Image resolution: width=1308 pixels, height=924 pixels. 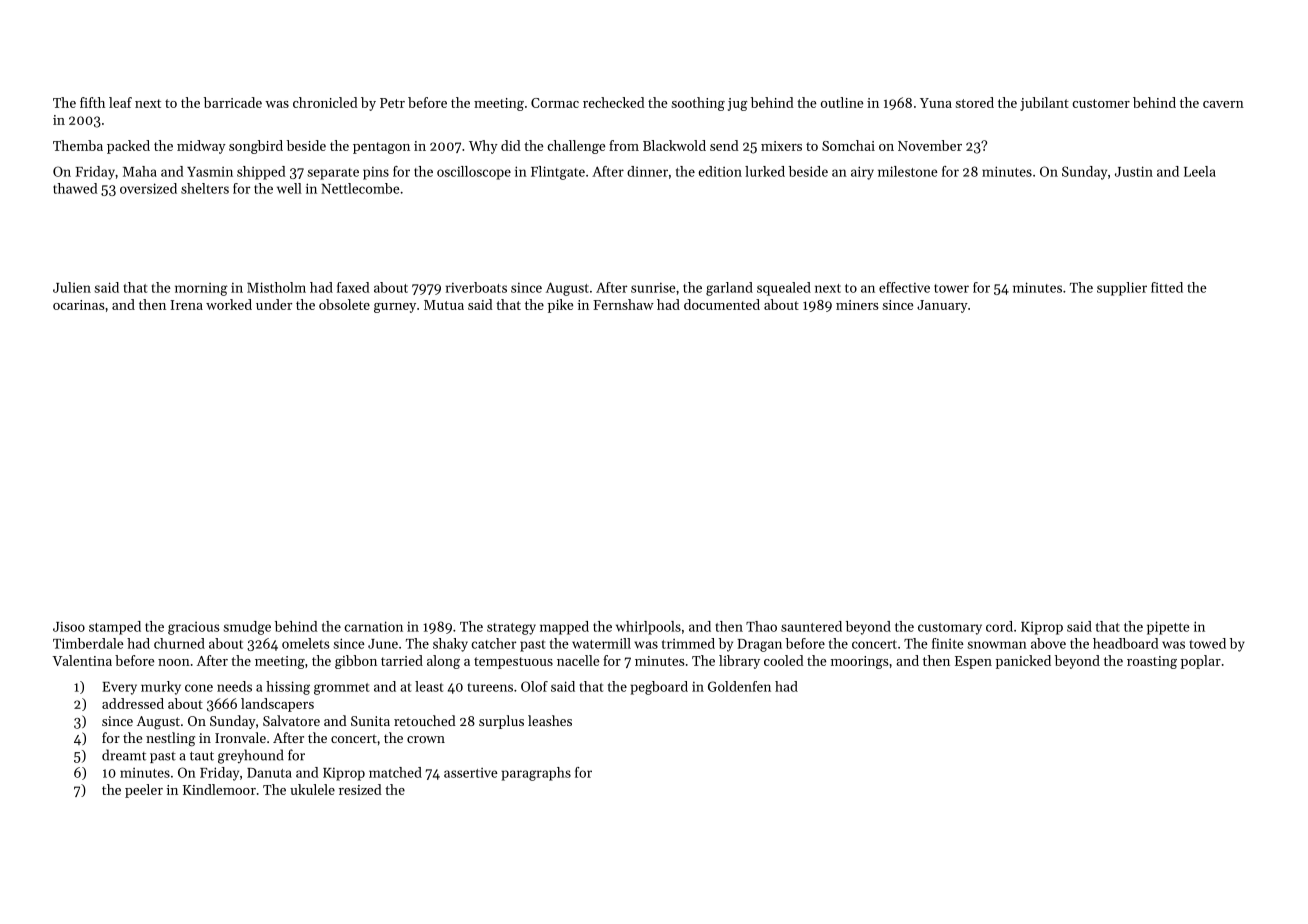 What do you see at coordinates (92, 102) in the screenshot?
I see `fifth` at bounding box center [92, 102].
